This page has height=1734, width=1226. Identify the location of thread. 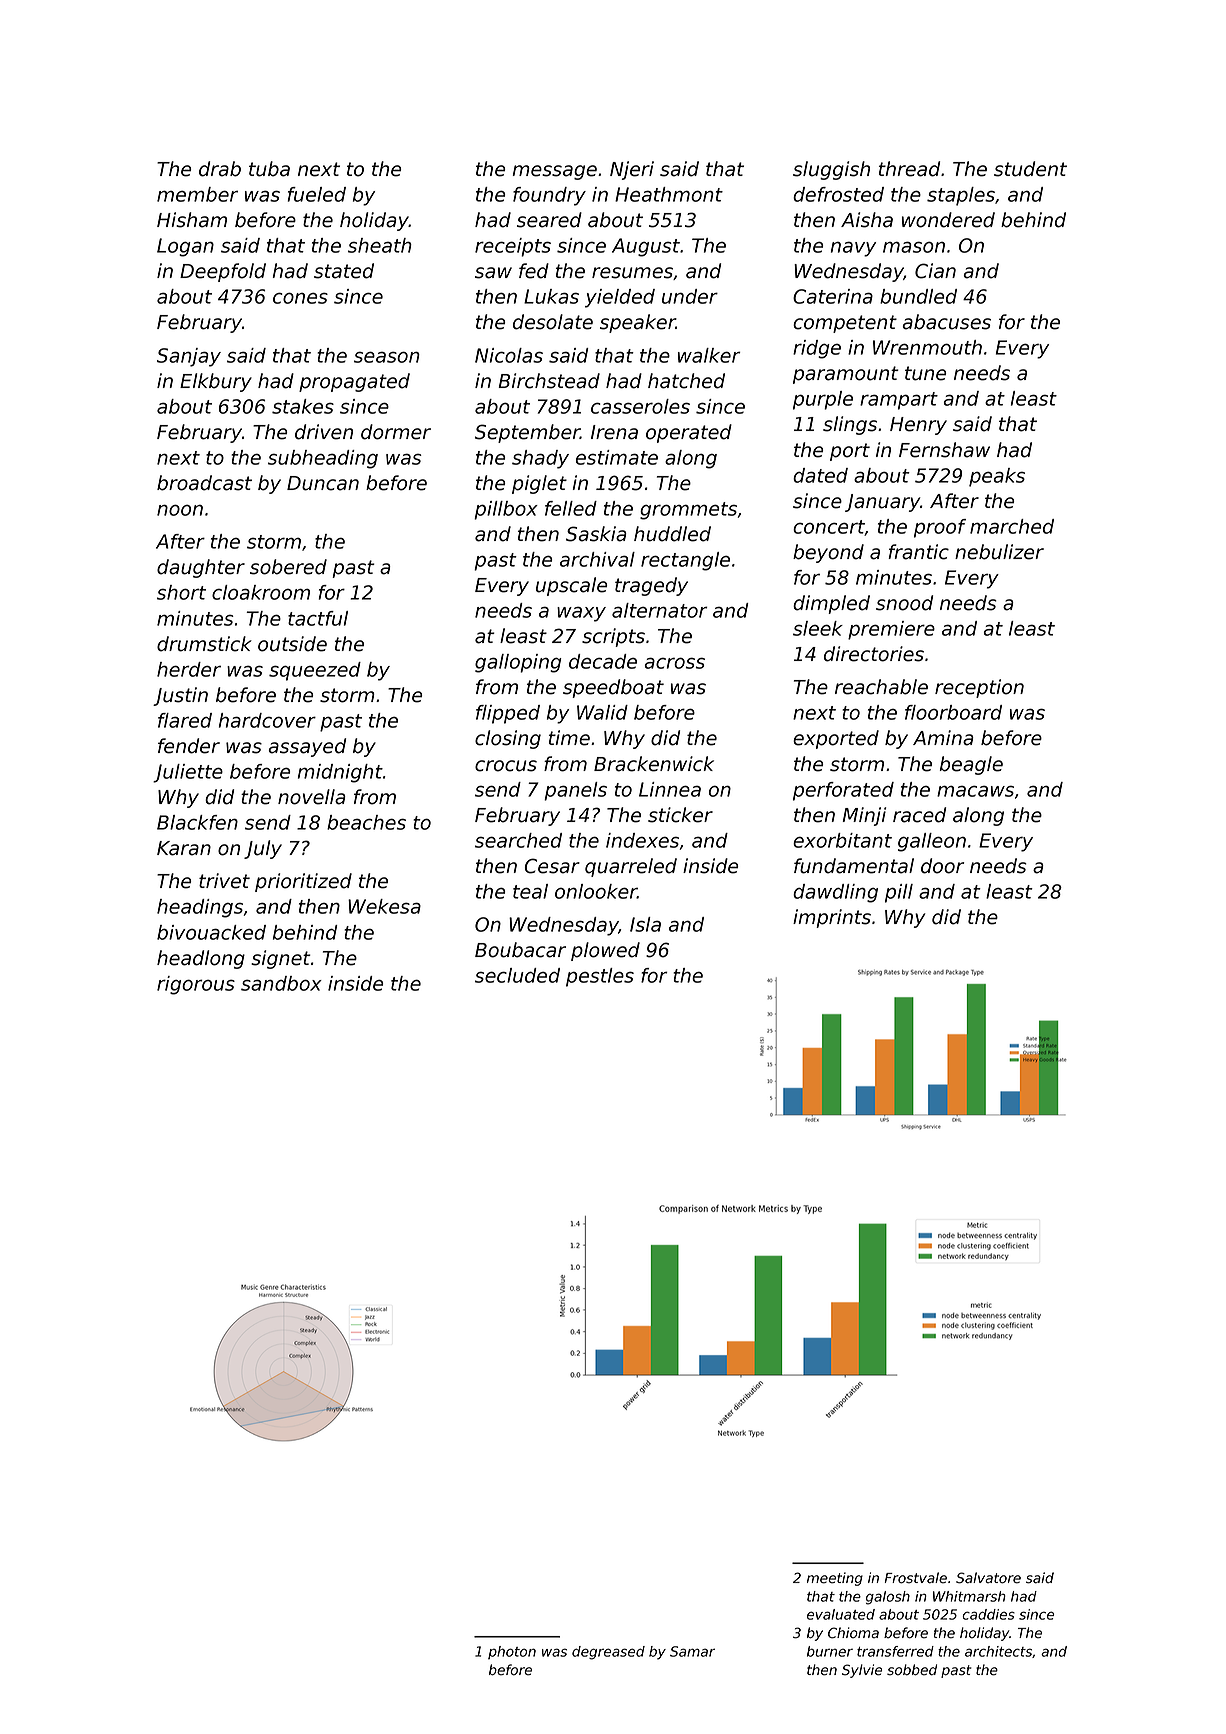
(909, 169).
